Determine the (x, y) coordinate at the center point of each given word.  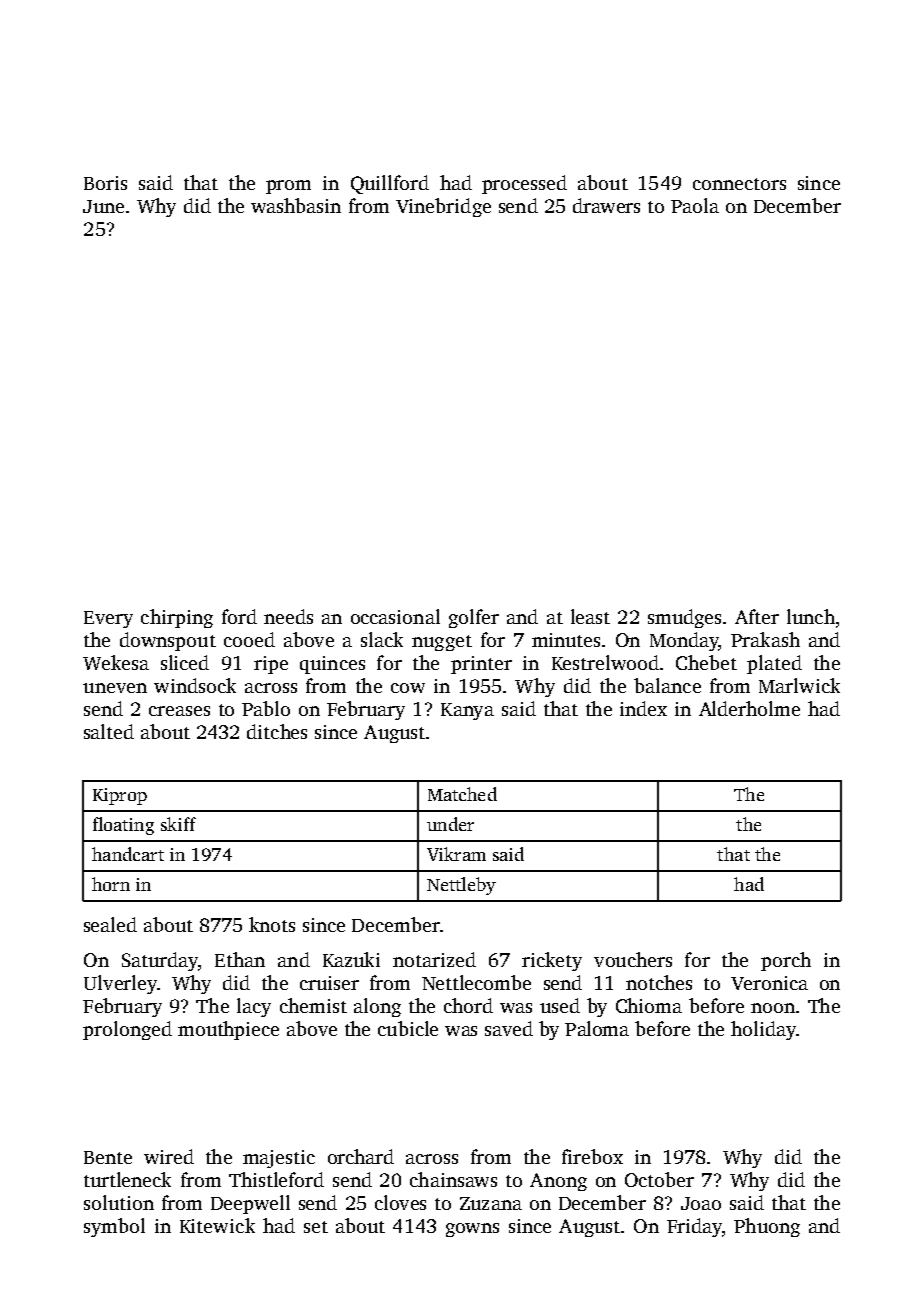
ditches (277, 731)
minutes (566, 640)
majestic (279, 1159)
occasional (395, 616)
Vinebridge (443, 207)
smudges (684, 618)
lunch (811, 616)
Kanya (467, 711)
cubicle (408, 1028)
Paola (695, 205)
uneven (115, 688)
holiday (763, 1030)
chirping (177, 618)
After (757, 616)
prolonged (127, 1030)
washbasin (296, 205)
